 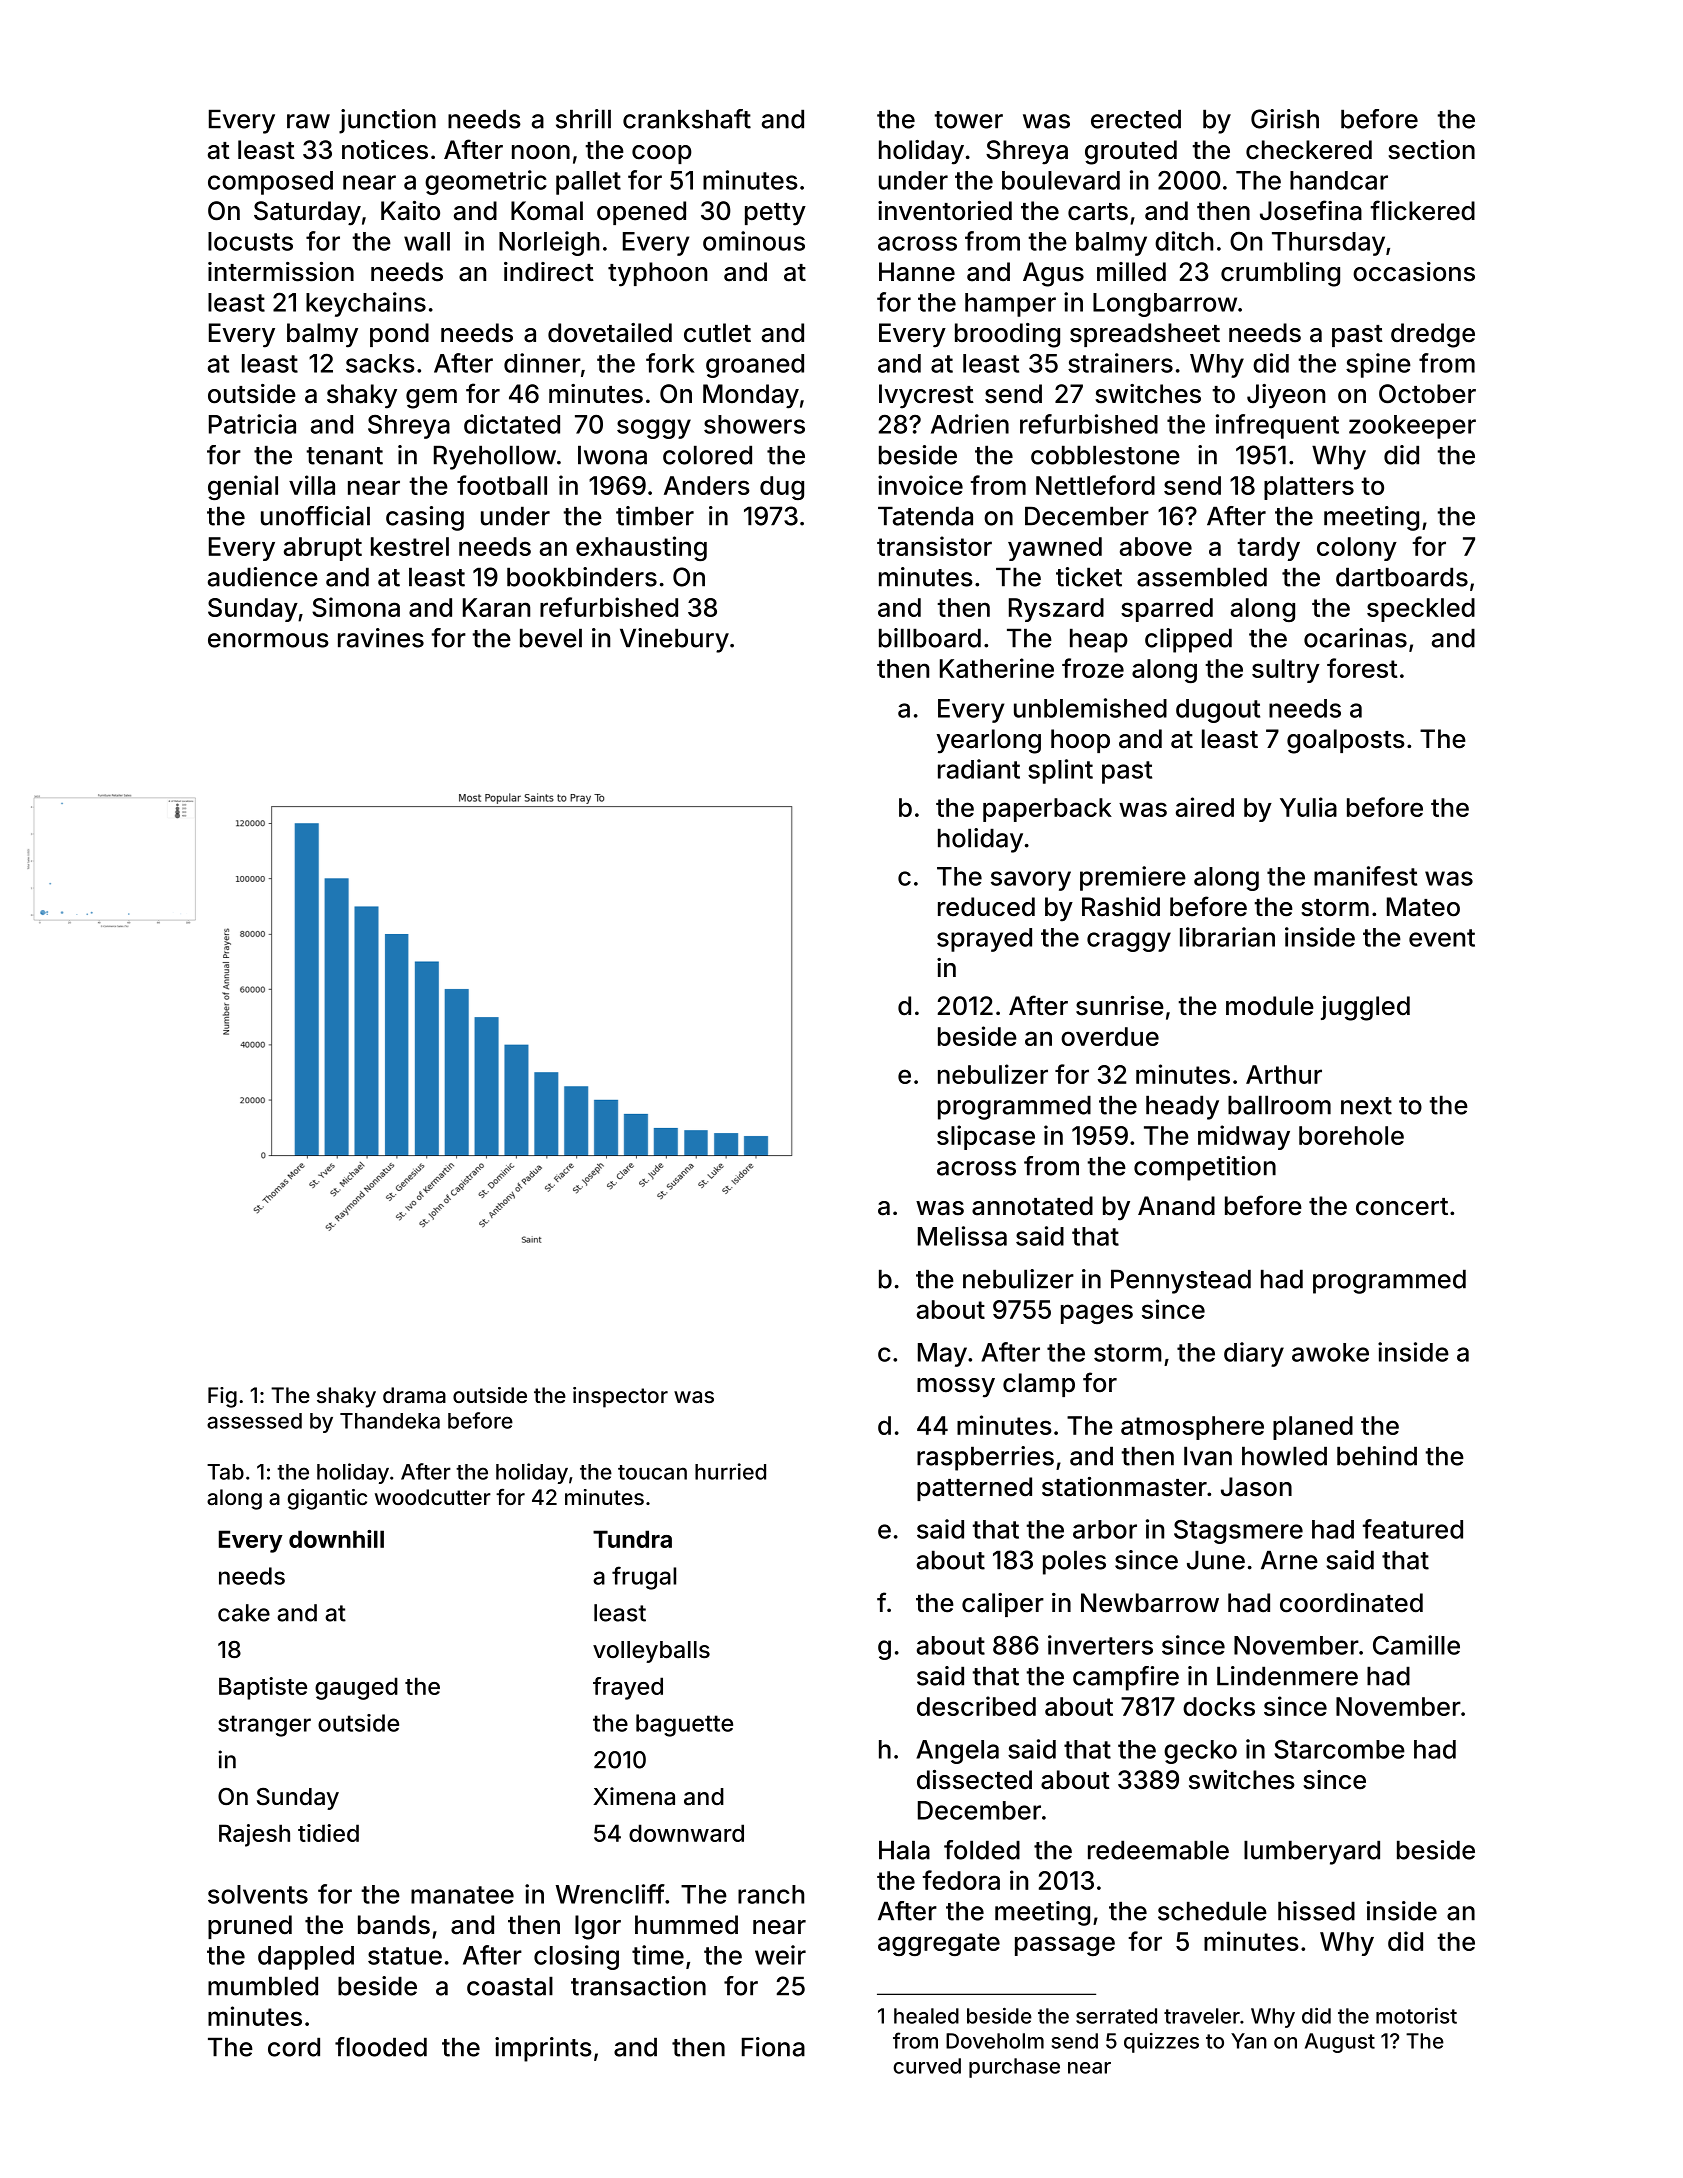 I want to click on composed, so click(x=270, y=183).
